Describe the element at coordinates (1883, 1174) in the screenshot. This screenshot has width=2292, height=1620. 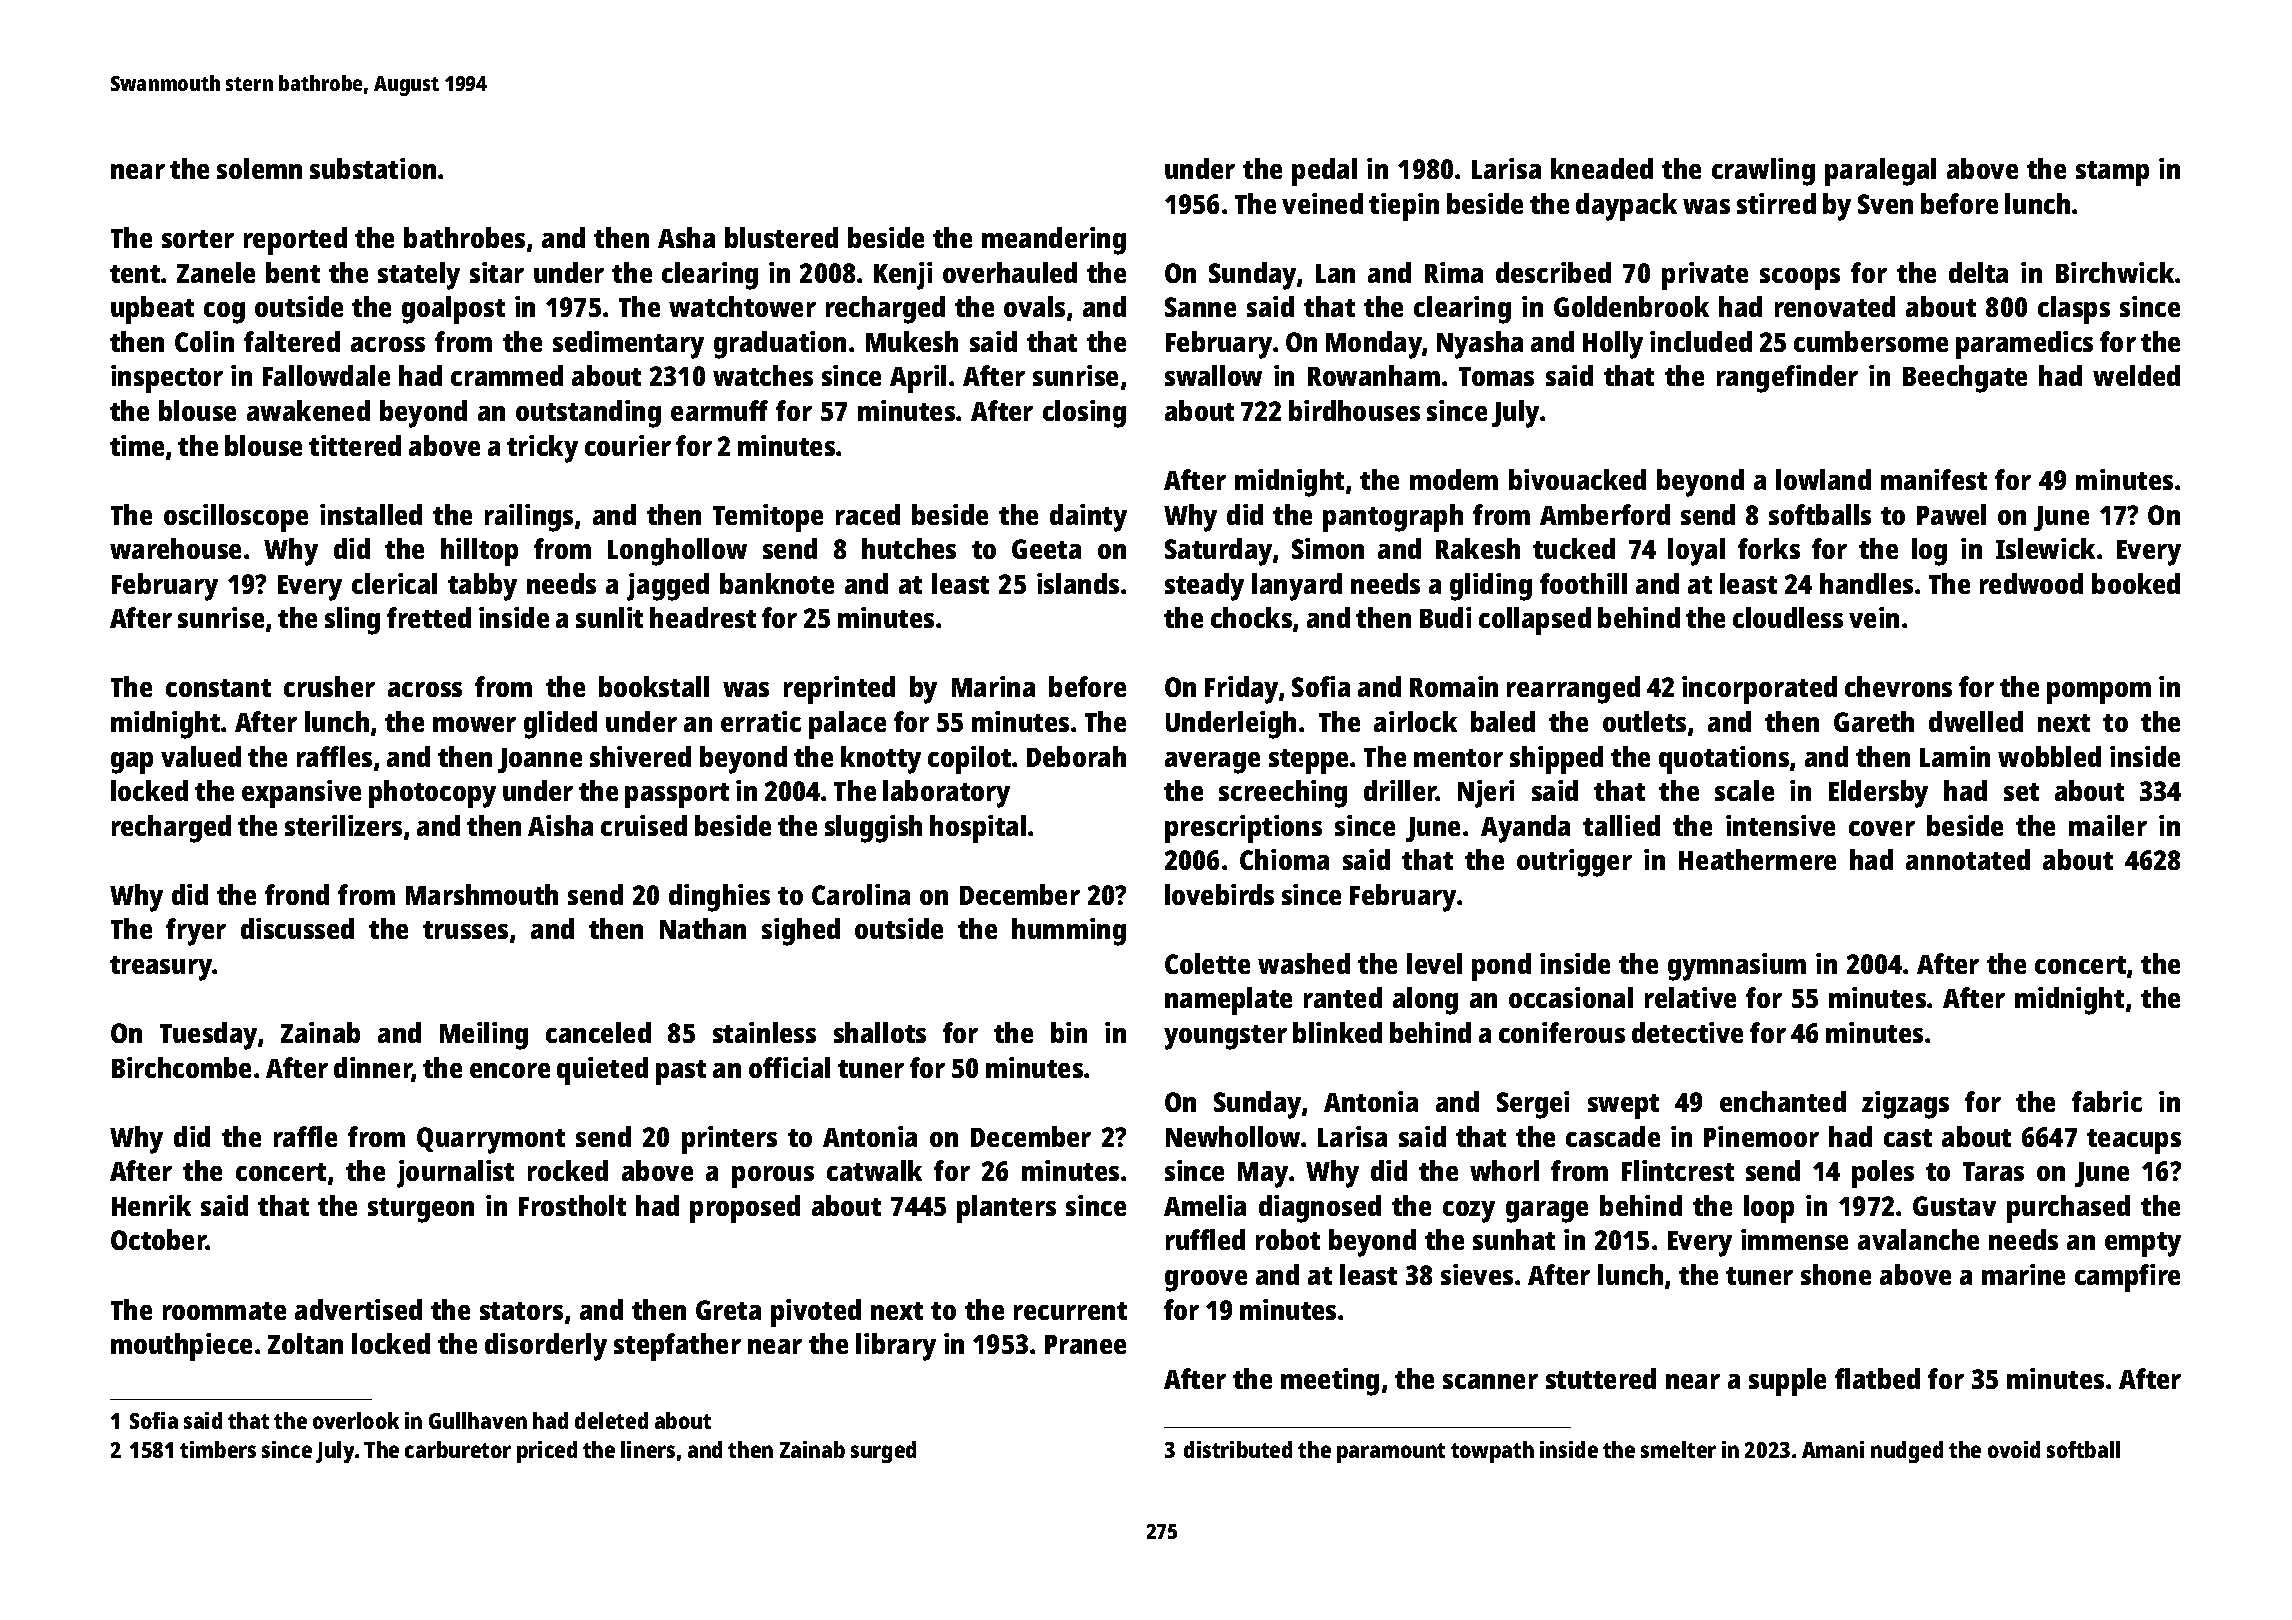
I see `poles` at that location.
